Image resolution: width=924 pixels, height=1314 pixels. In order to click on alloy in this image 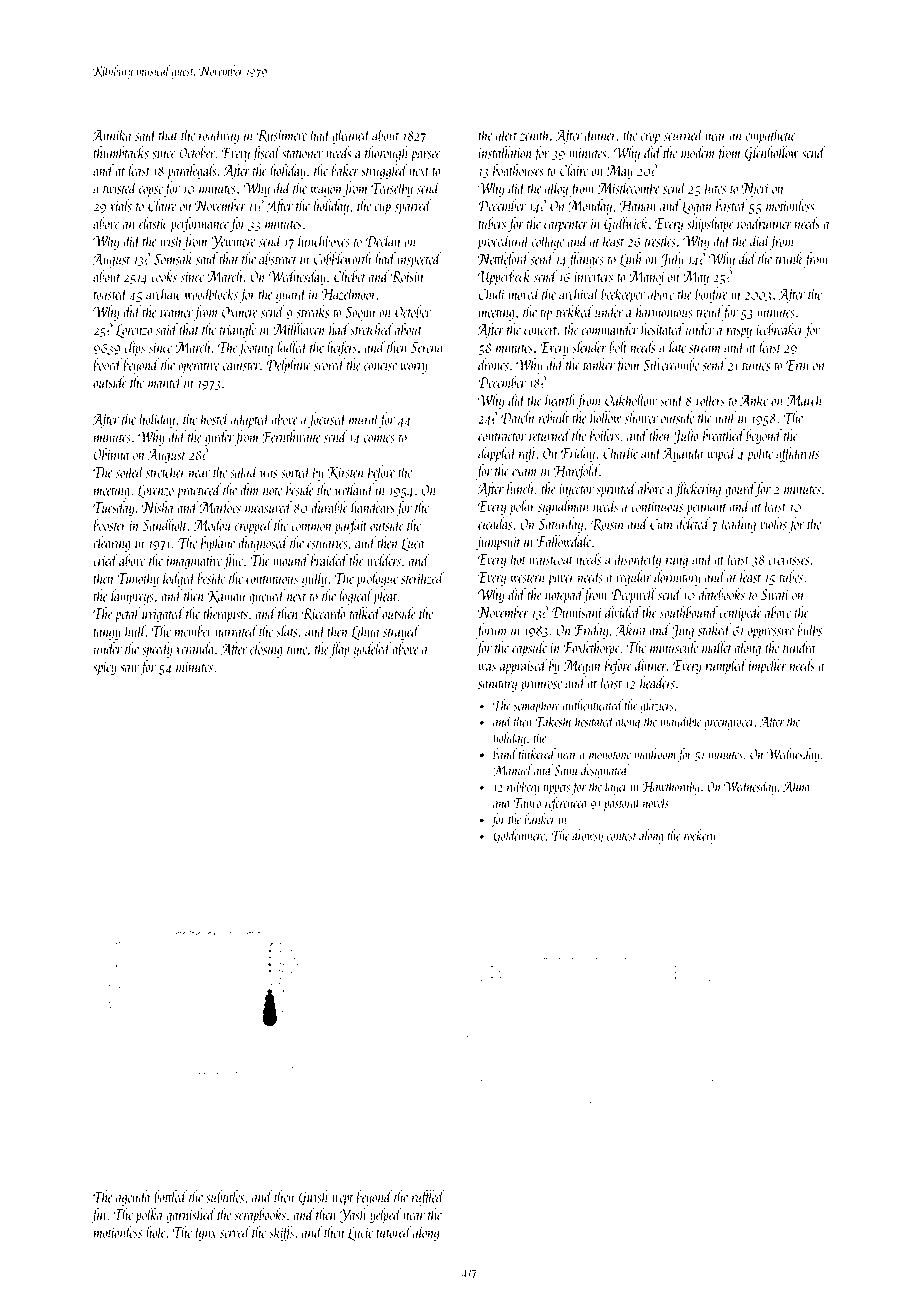, I will do `click(556, 189)`.
